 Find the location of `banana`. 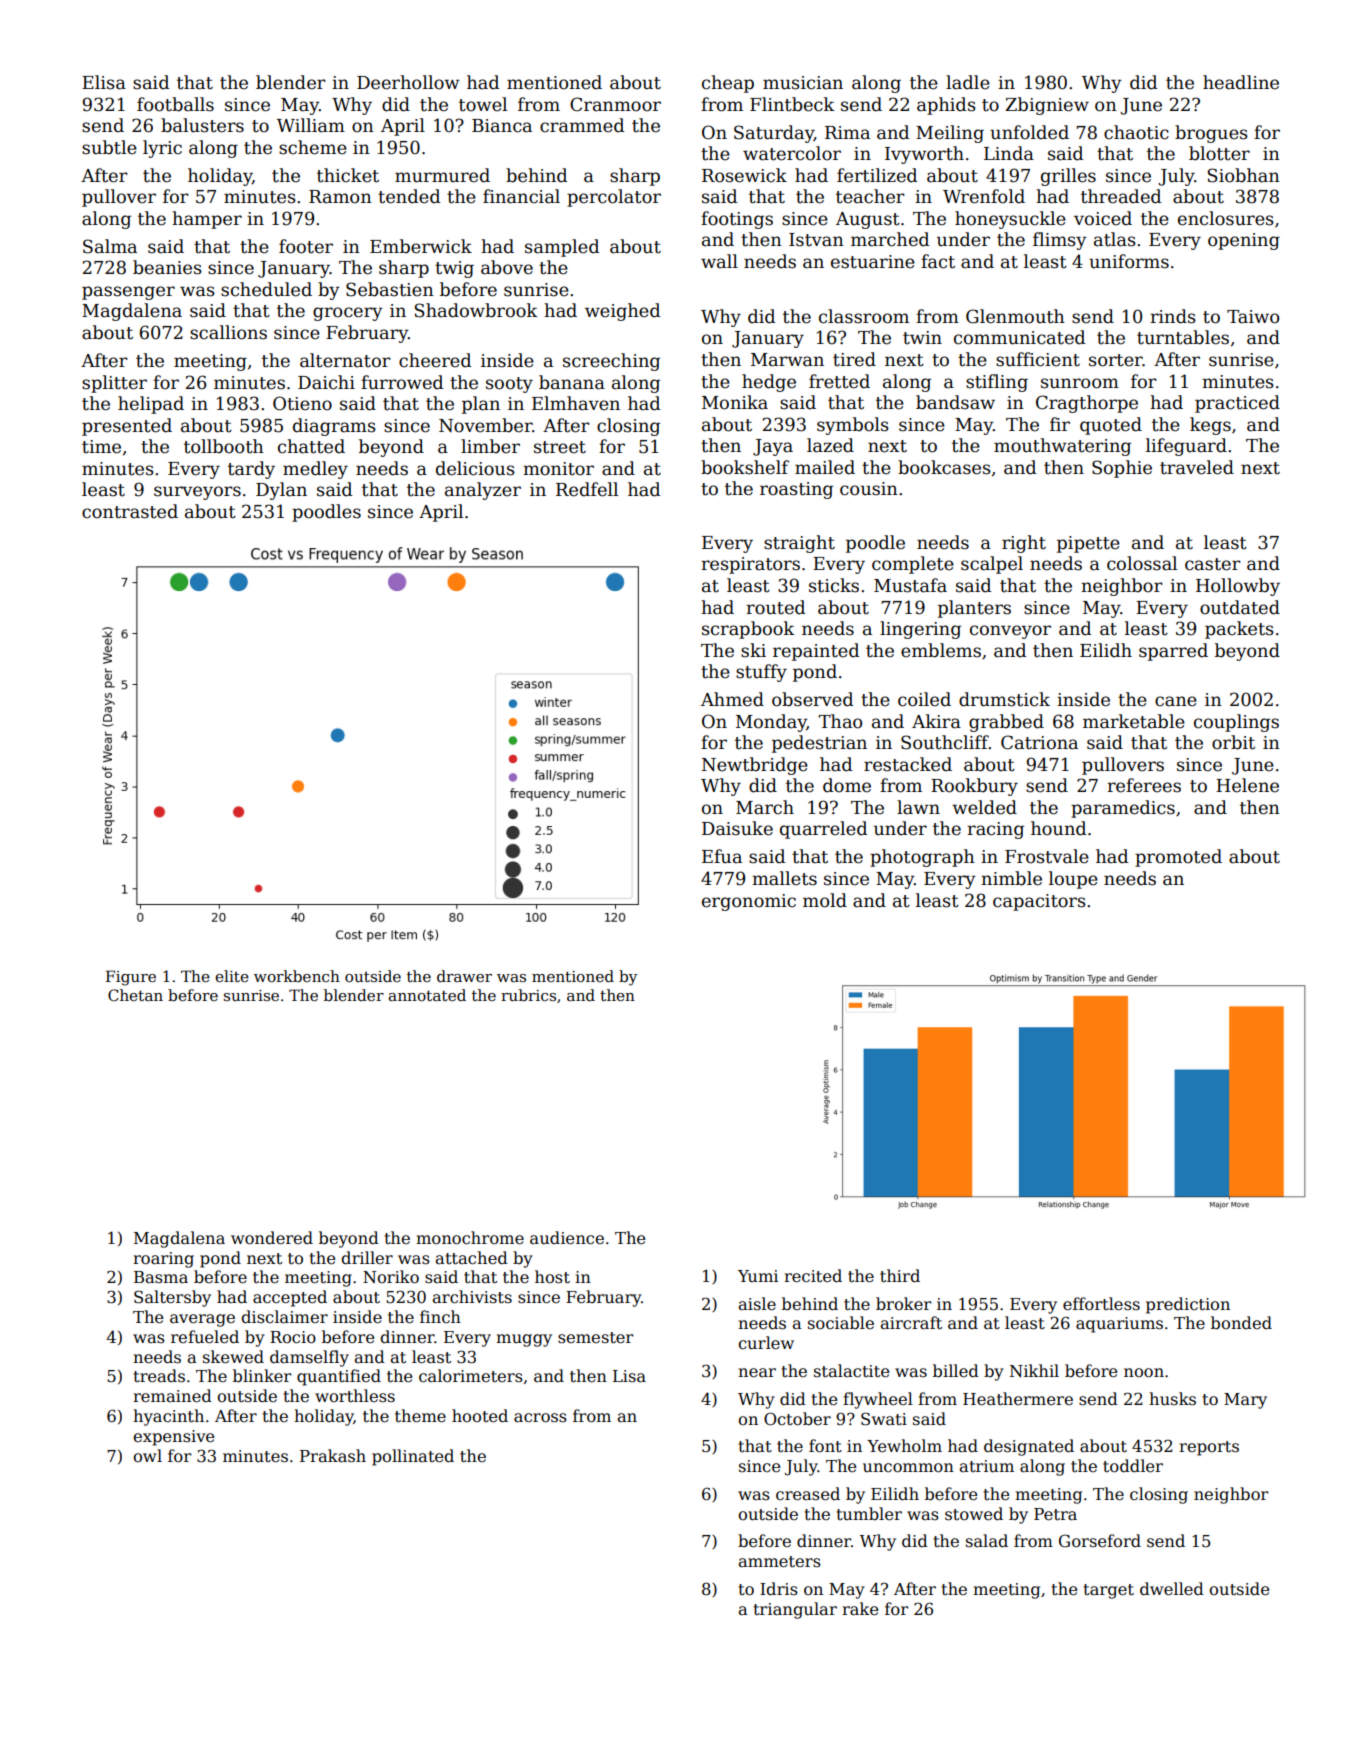

banana is located at coordinates (572, 382).
